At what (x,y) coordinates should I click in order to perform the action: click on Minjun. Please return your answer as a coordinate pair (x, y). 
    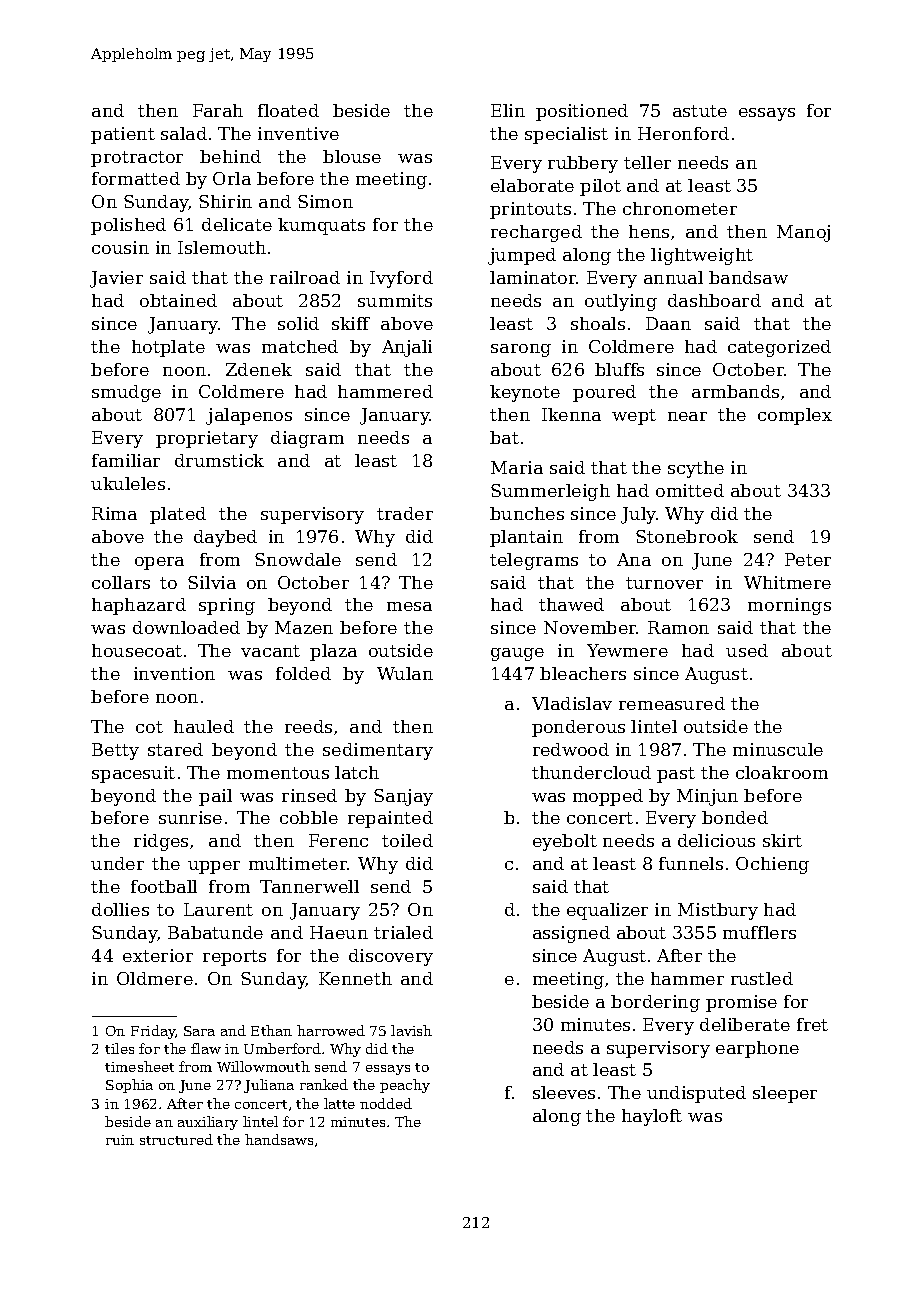
    Looking at the image, I should click on (707, 797).
